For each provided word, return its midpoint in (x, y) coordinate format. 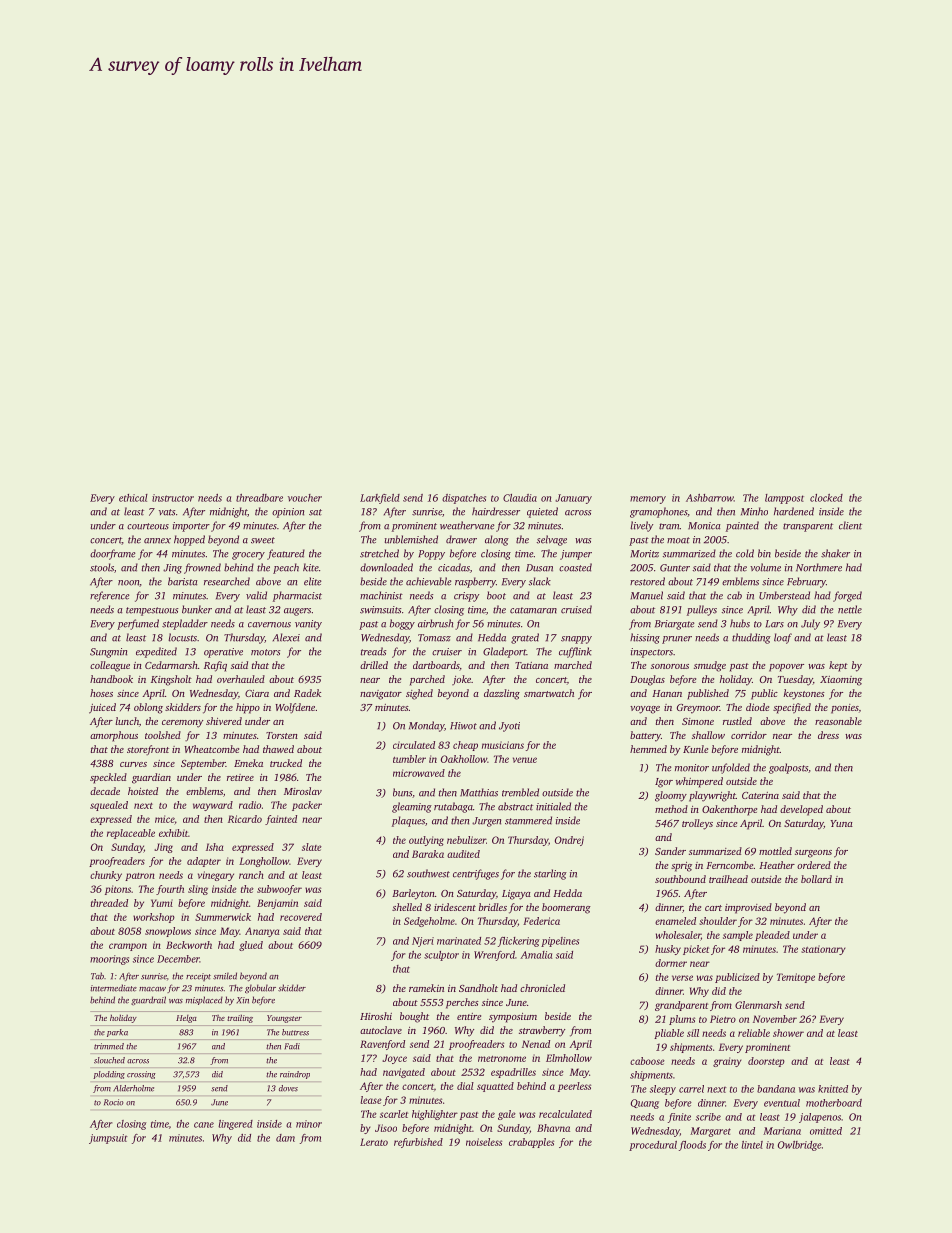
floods (692, 1146)
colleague (110, 666)
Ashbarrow (710, 498)
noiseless (484, 1142)
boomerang (566, 908)
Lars (775, 624)
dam (285, 1138)
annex (157, 541)
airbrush (435, 623)
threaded (109, 903)
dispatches (464, 499)
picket (696, 950)
